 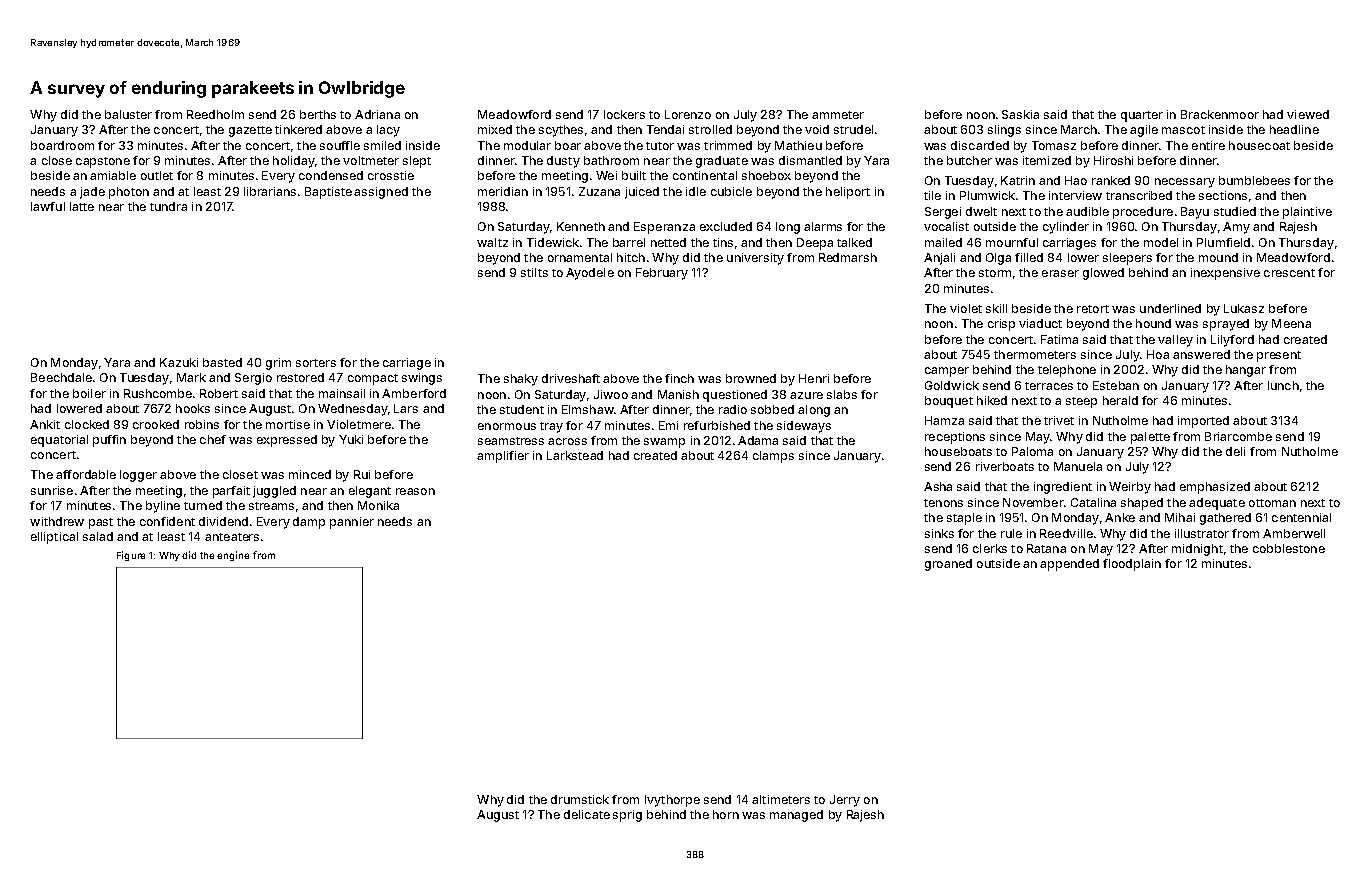 I want to click on barrel, so click(x=629, y=242).
